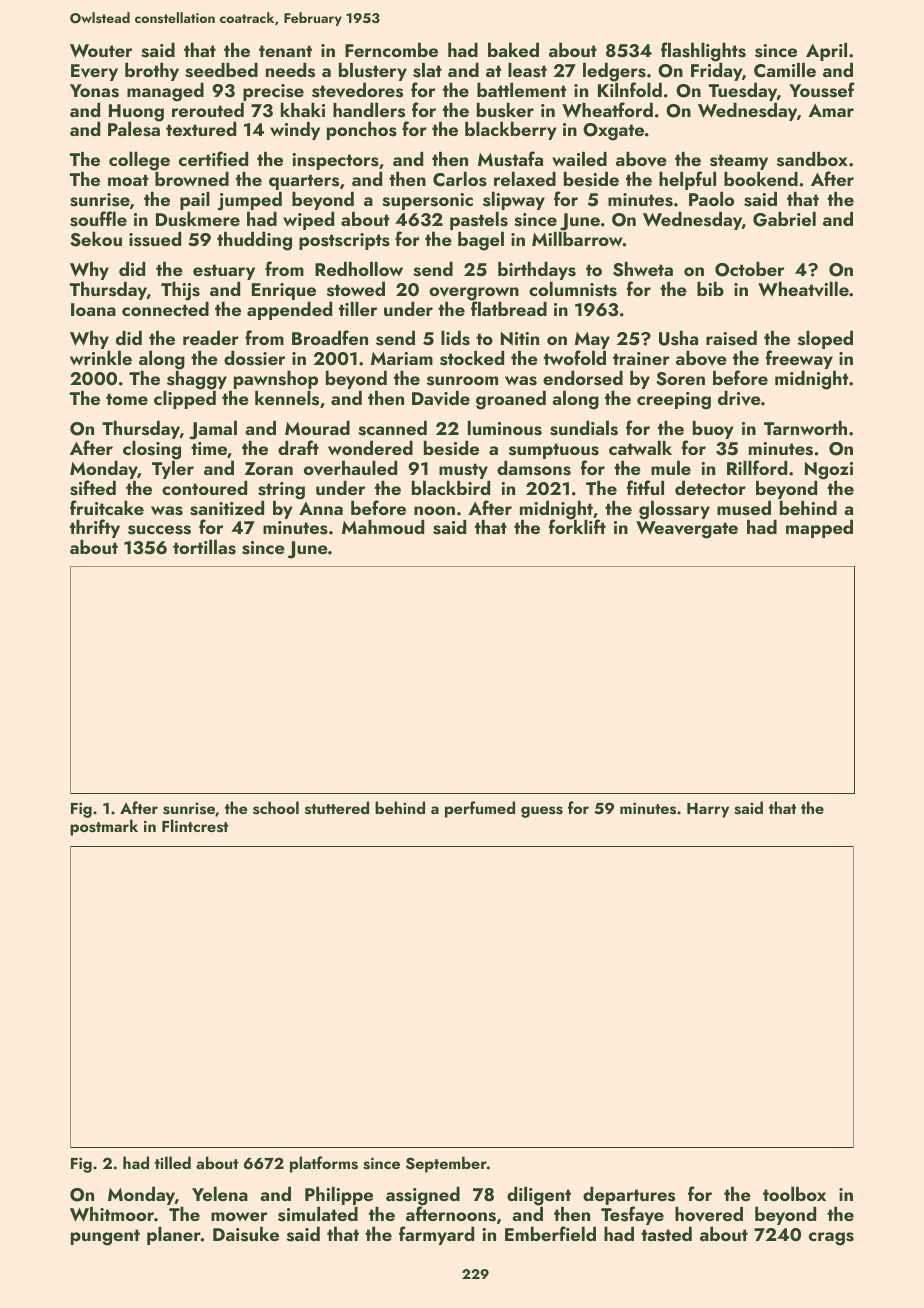 The width and height of the screenshot is (924, 1308). I want to click on tenant, so click(285, 51).
